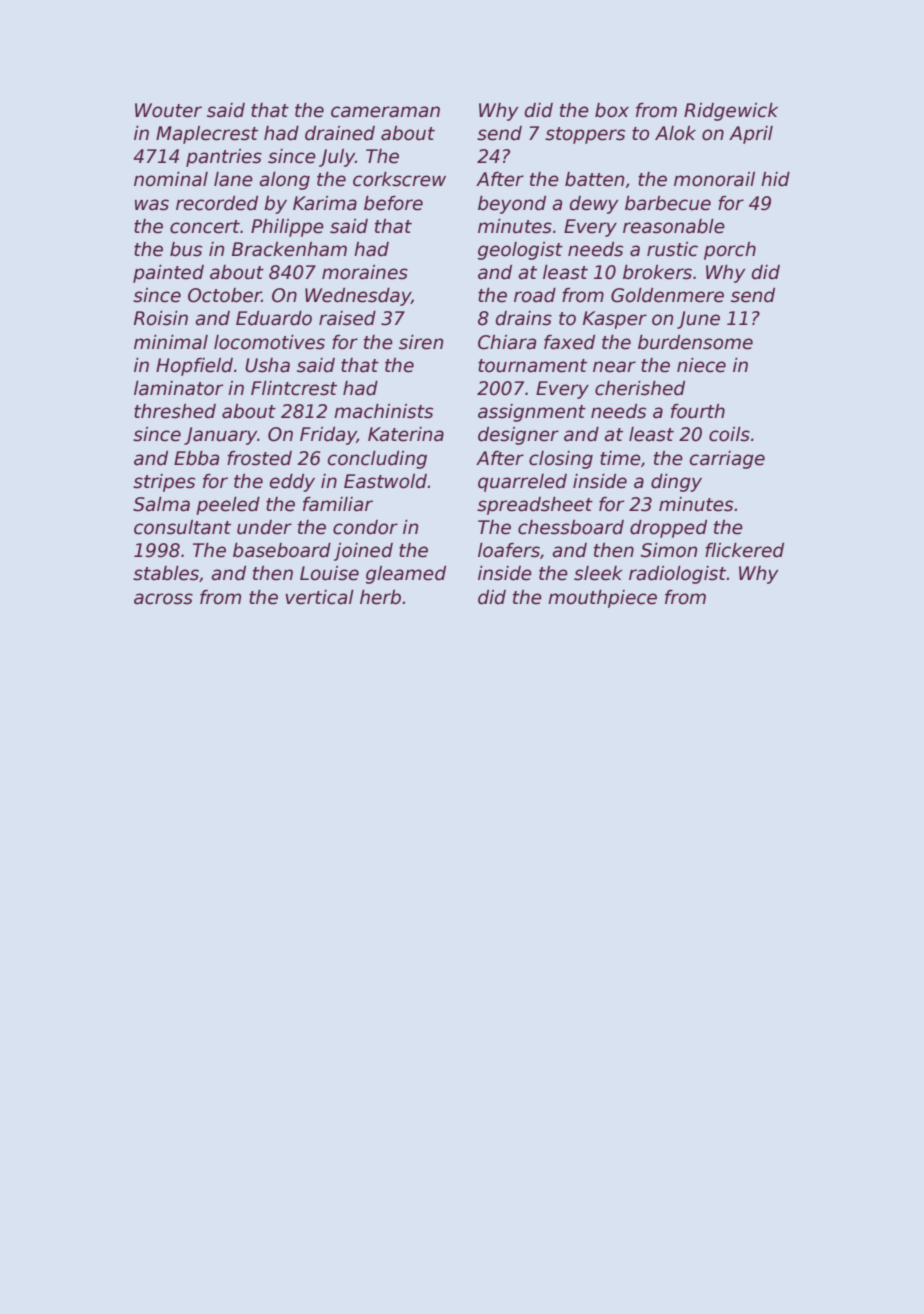 This page has height=1314, width=924. Describe the element at coordinates (168, 110) in the page. I see `Wouter` at that location.
